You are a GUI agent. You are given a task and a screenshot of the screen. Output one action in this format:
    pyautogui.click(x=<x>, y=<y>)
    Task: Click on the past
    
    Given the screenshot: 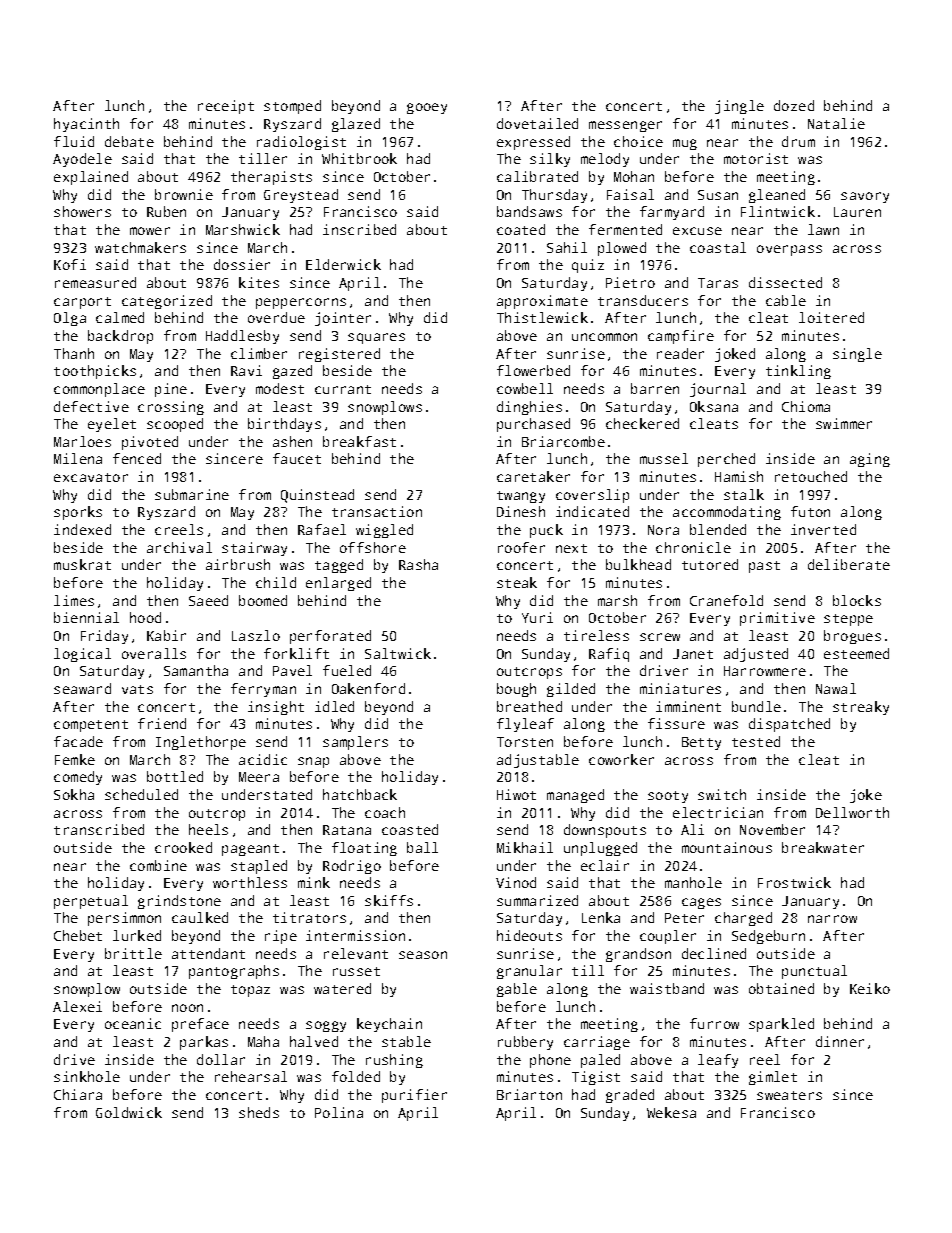 What is the action you would take?
    pyautogui.click(x=764, y=567)
